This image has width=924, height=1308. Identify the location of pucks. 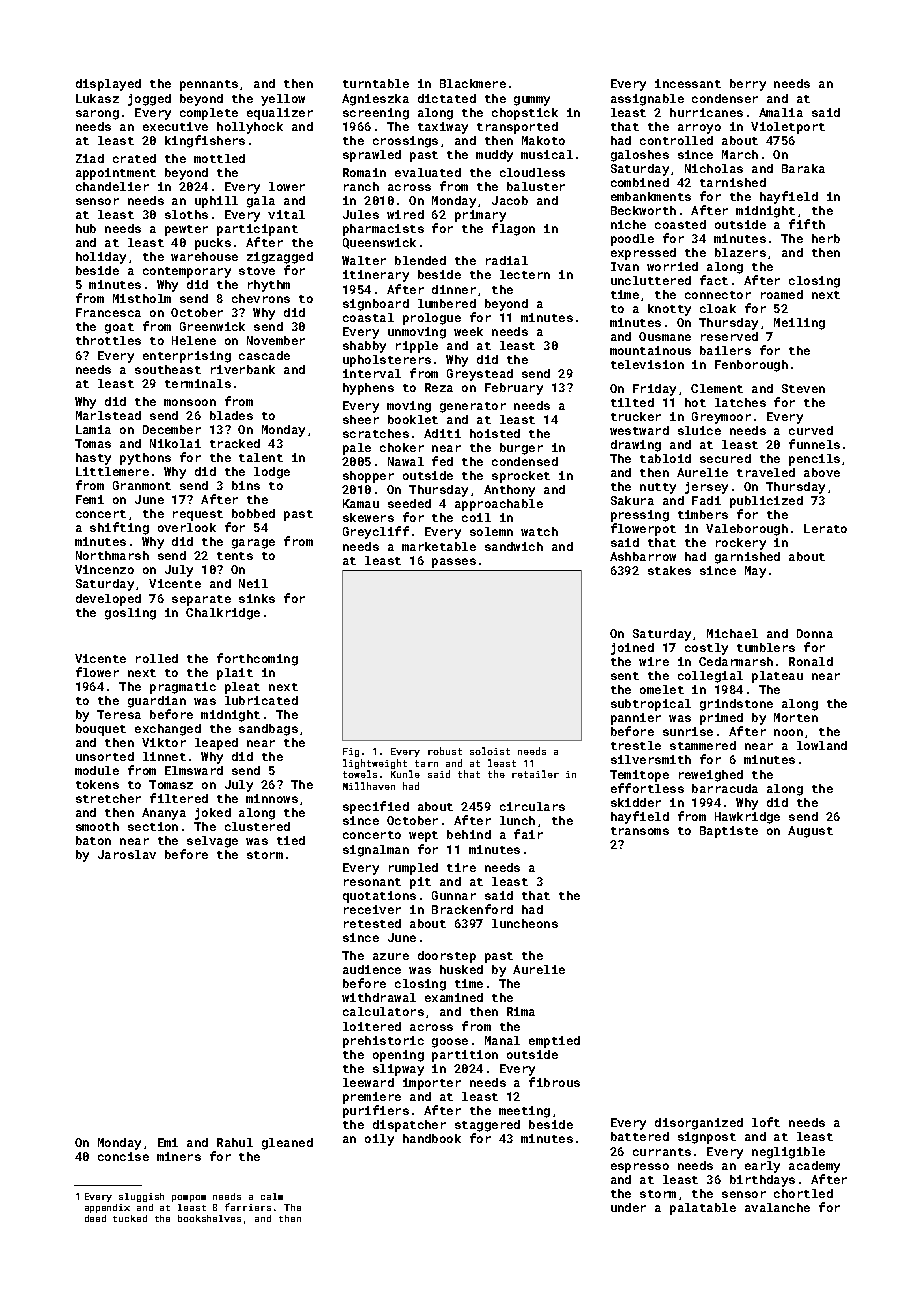
(213, 244).
